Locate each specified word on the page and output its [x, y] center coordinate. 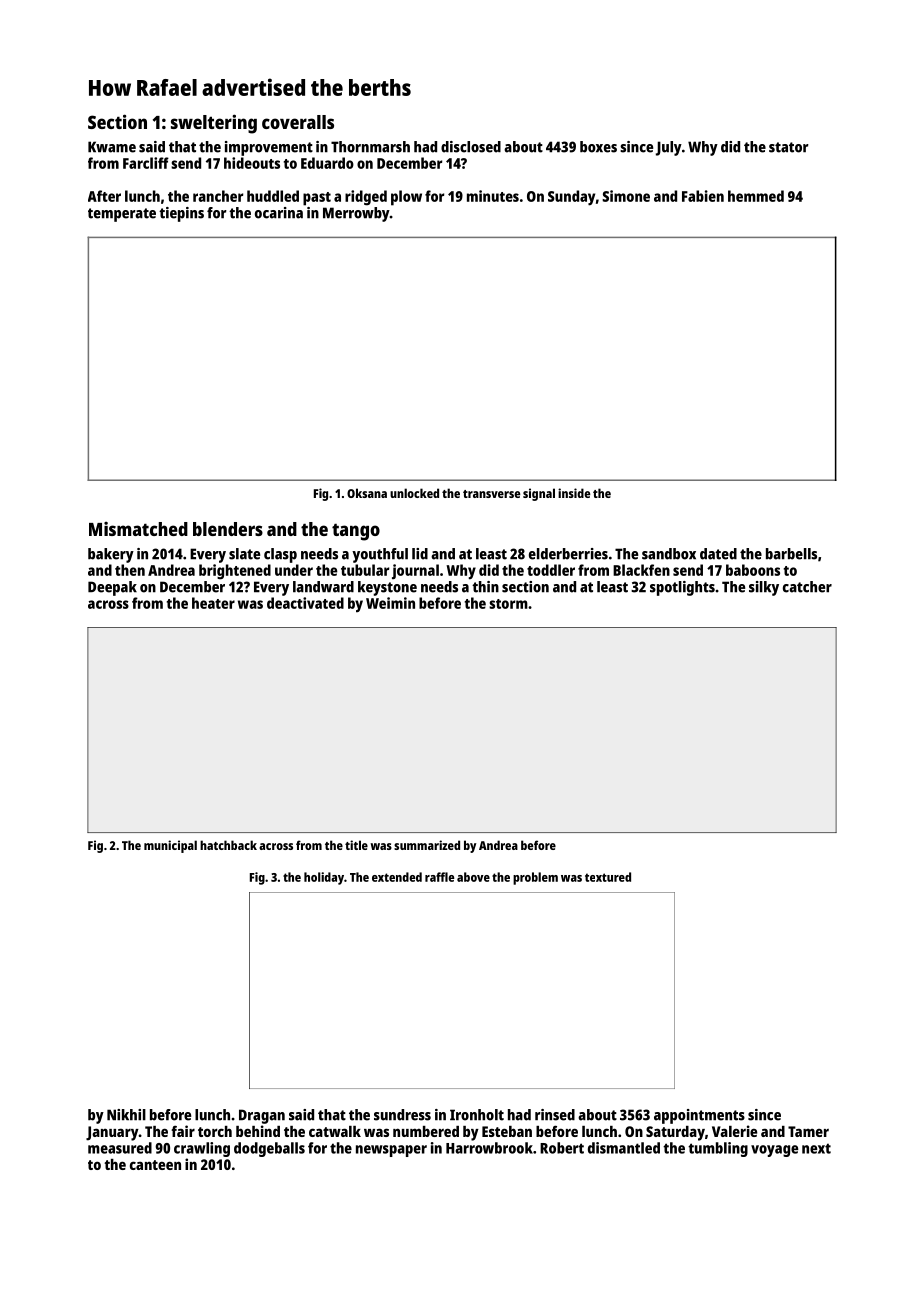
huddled [273, 196]
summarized [427, 845]
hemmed [756, 196]
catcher [807, 587]
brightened [235, 572]
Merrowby [356, 214]
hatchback [228, 845]
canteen [155, 1165]
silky [764, 588]
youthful [380, 555]
